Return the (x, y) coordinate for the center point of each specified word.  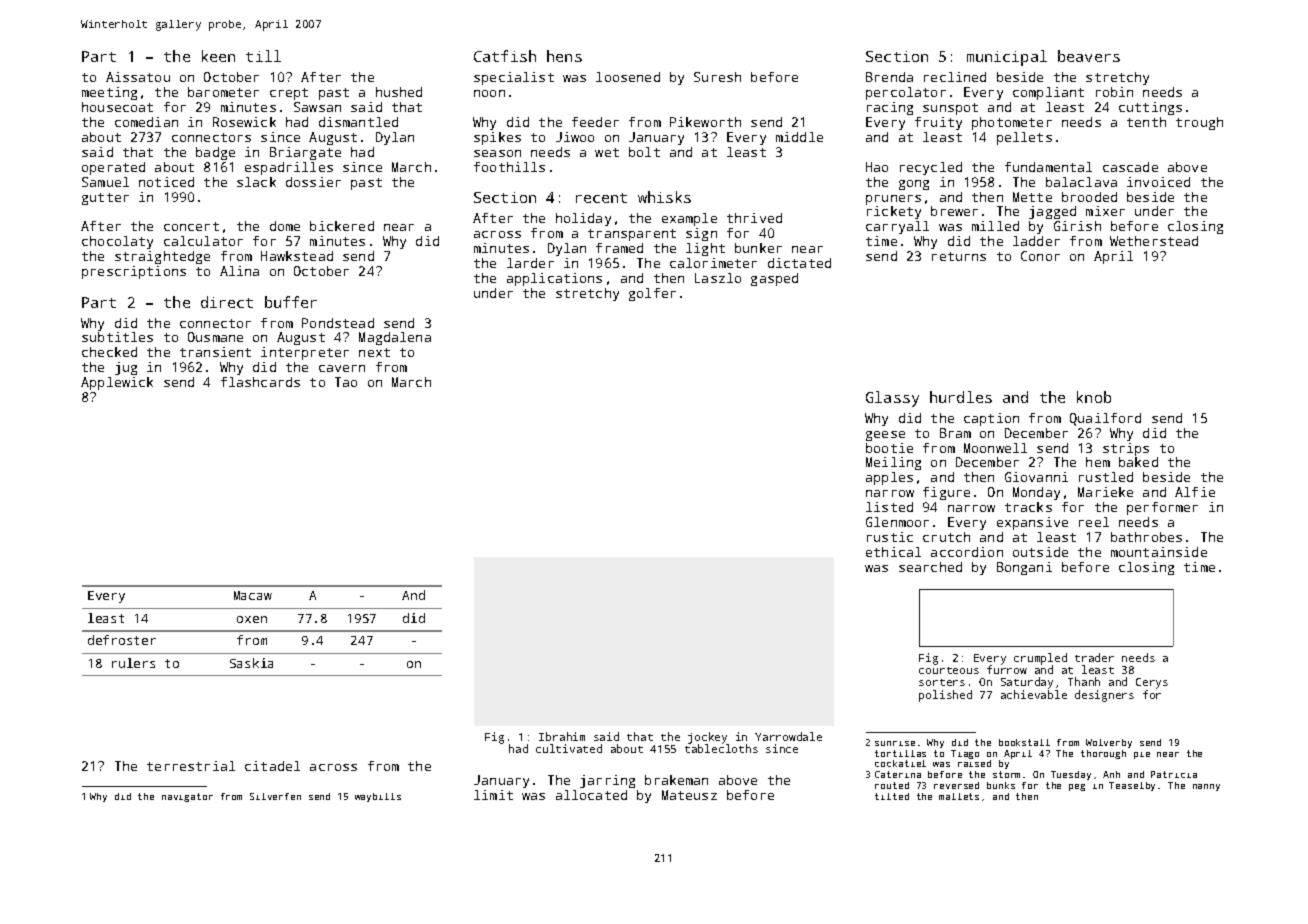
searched (930, 567)
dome (285, 226)
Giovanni (1036, 477)
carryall (897, 227)
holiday (583, 219)
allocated (591, 795)
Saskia (251, 663)
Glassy (892, 399)
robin (1114, 92)
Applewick (117, 383)
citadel (272, 766)
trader (1094, 657)
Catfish (505, 56)
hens (564, 56)
